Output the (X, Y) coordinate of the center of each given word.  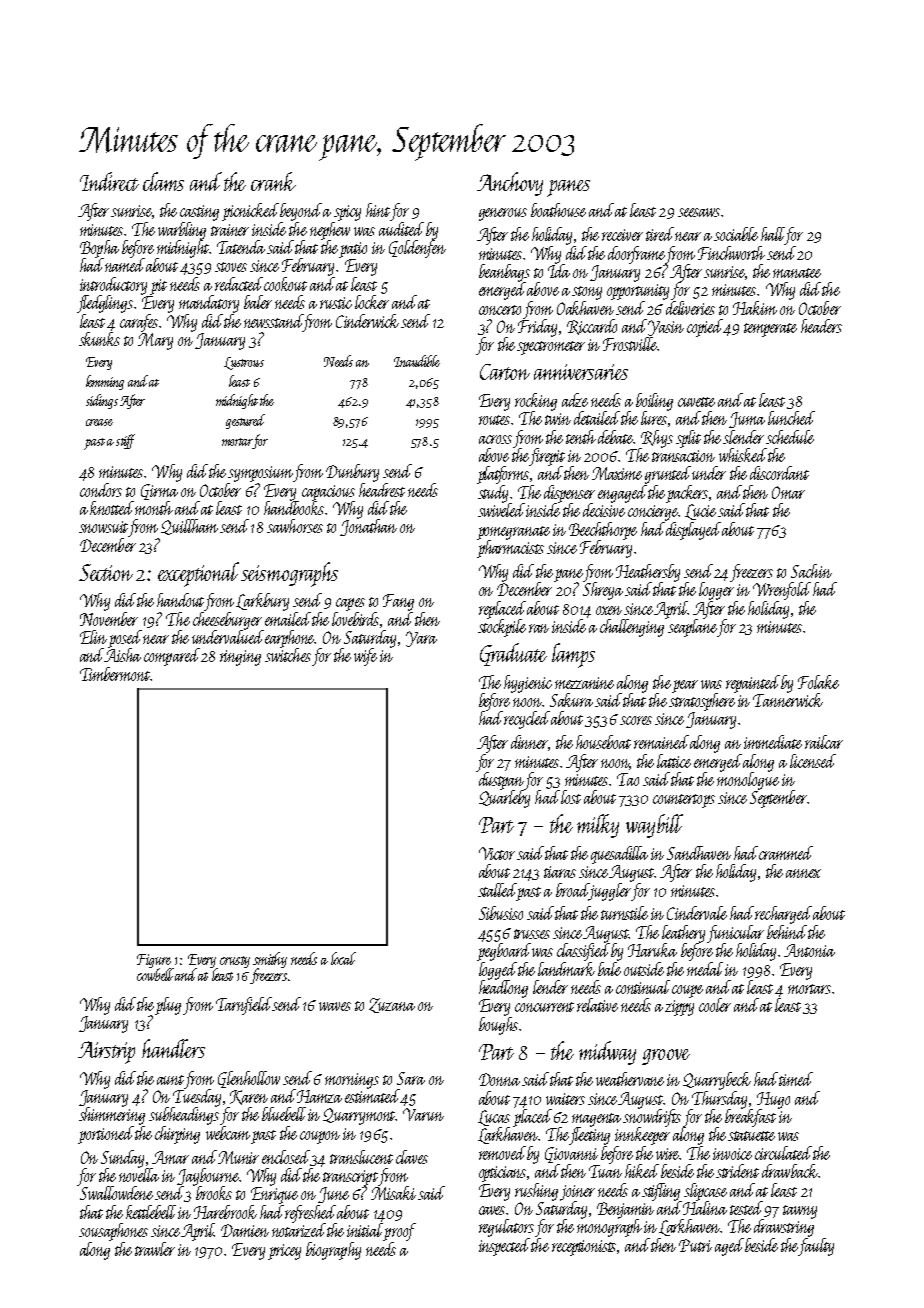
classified (583, 952)
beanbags (504, 273)
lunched (791, 418)
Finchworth (731, 253)
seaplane (692, 628)
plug (168, 1006)
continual (643, 987)
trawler (155, 1249)
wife (365, 657)
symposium (261, 474)
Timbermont (115, 674)
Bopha (99, 249)
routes (495, 420)
